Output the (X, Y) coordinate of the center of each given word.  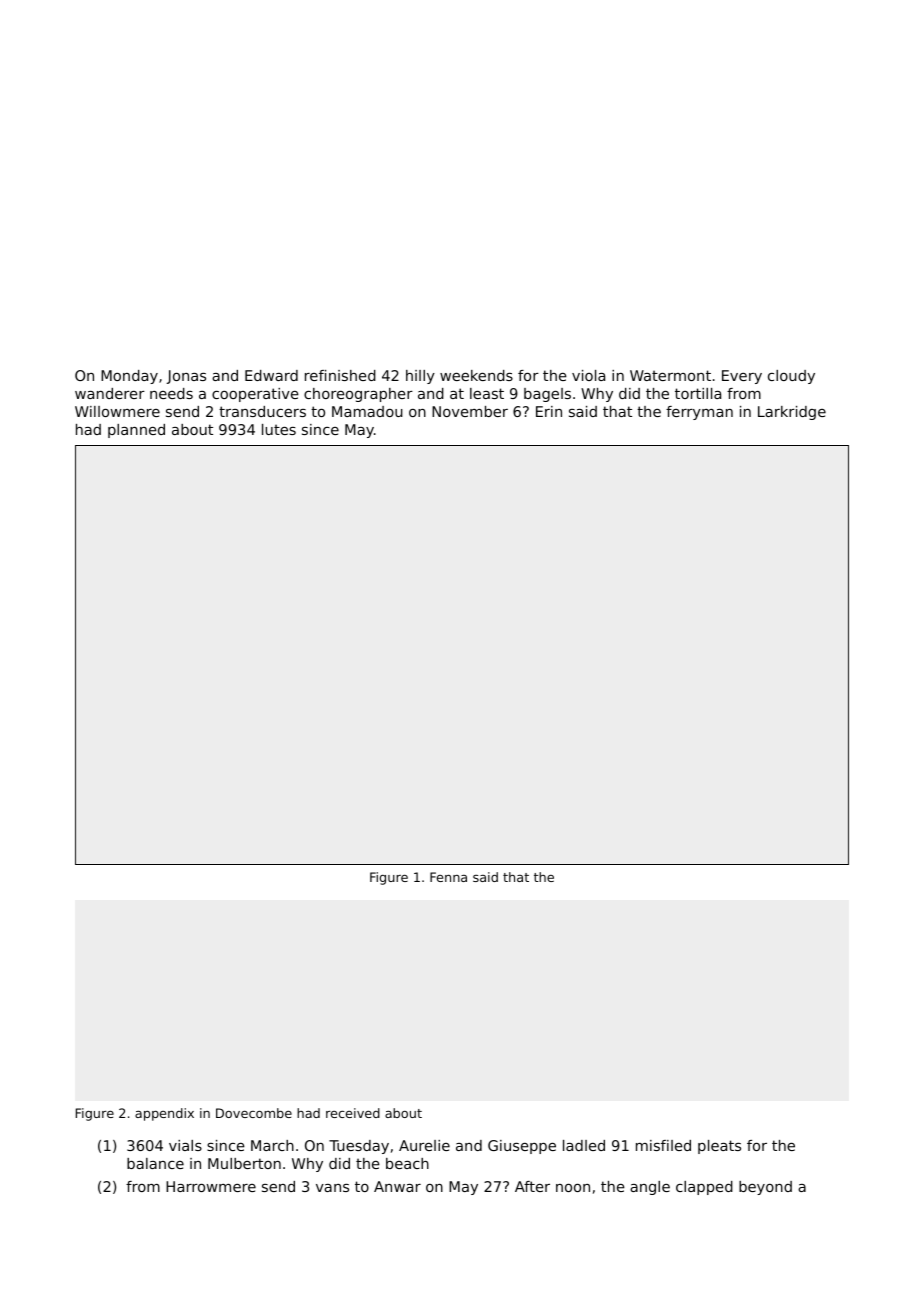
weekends (476, 375)
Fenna (448, 877)
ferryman (699, 413)
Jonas (186, 377)
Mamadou (367, 411)
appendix (164, 1114)
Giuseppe (522, 1147)
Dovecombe (254, 1113)
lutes (279, 429)
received (353, 1113)
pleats (719, 1147)
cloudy (791, 377)
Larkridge (792, 413)
